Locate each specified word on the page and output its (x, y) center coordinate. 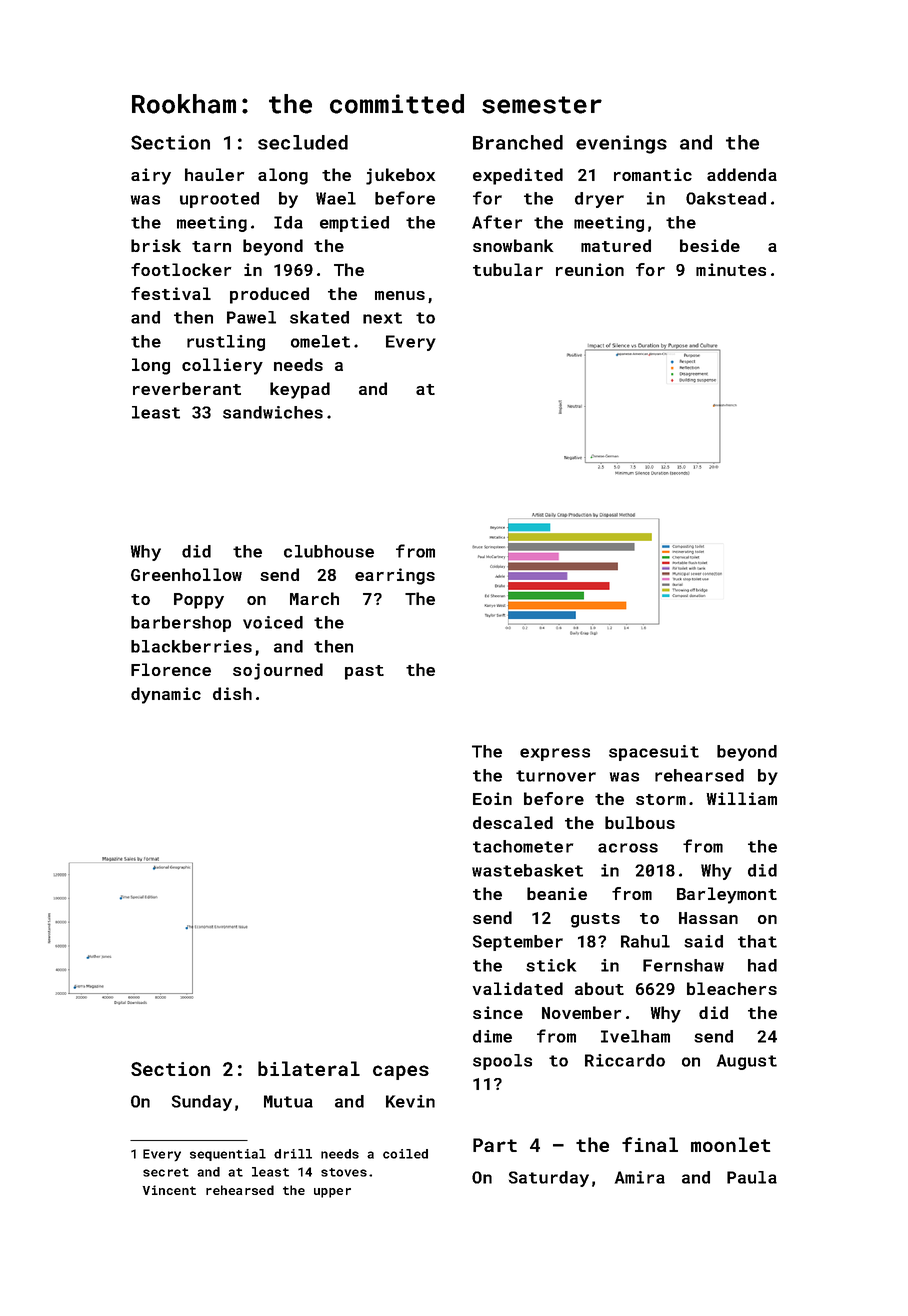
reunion (590, 269)
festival (171, 293)
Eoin (492, 798)
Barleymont (727, 895)
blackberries (191, 646)
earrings (395, 576)
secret (166, 1172)
